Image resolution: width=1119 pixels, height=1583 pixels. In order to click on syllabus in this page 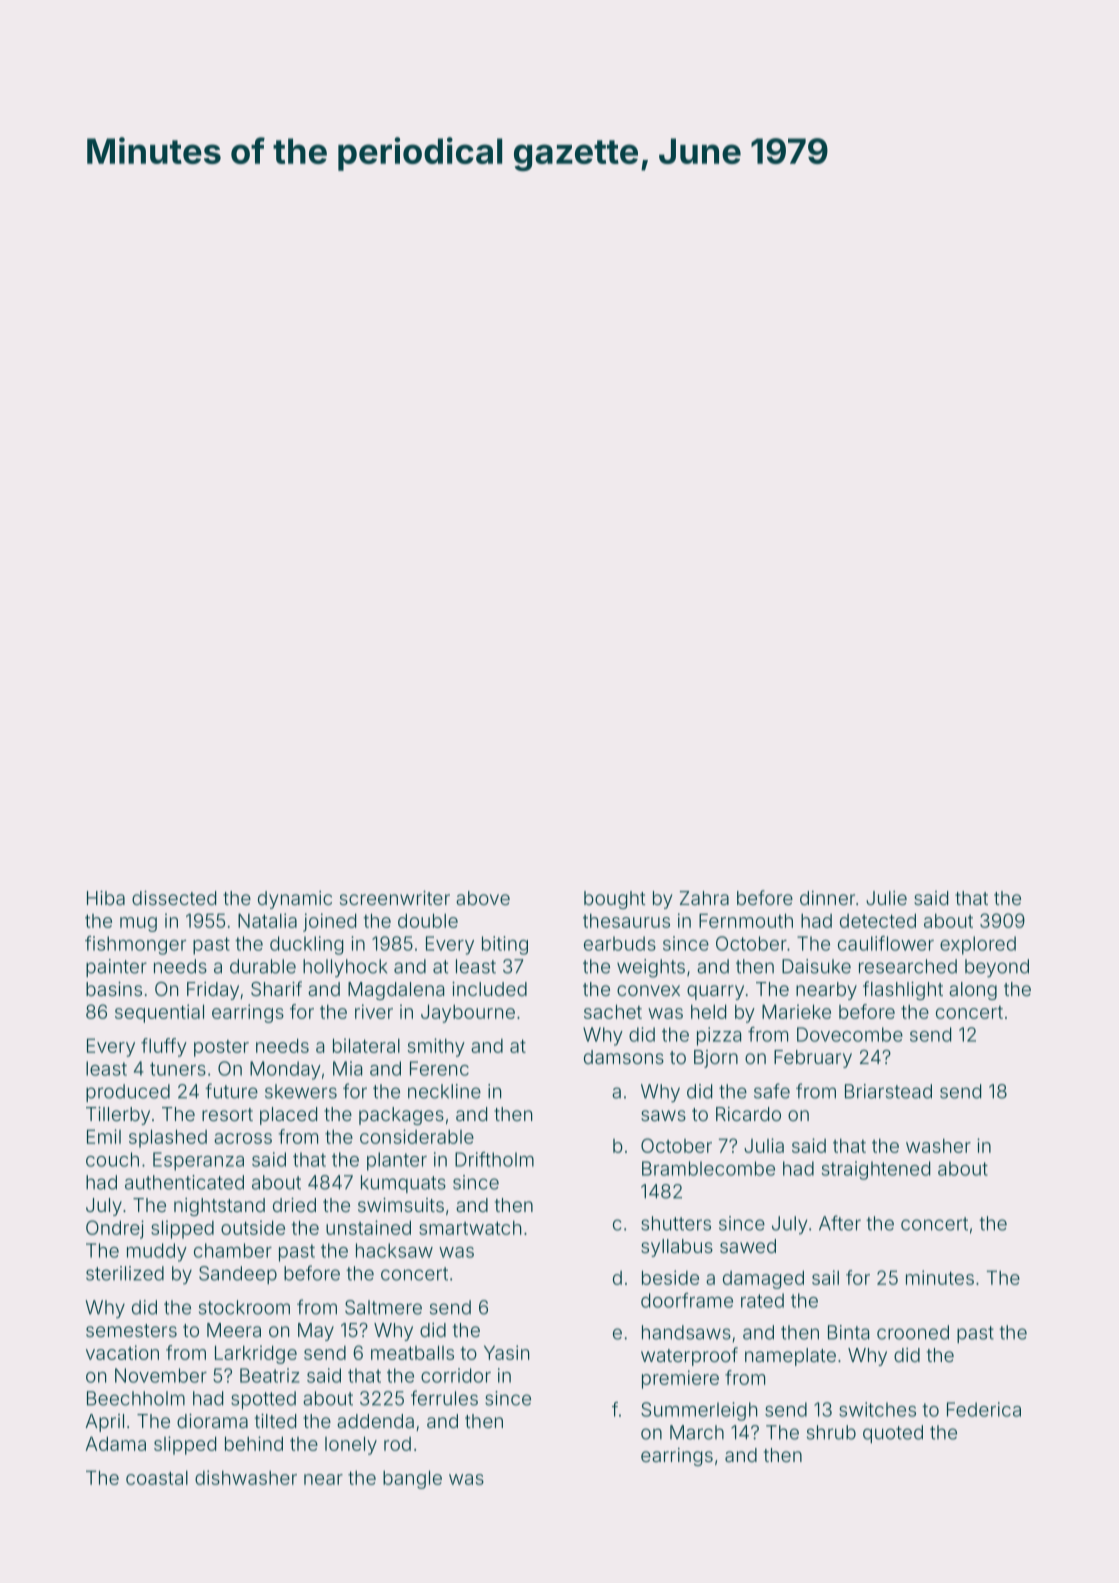, I will do `click(677, 1248)`.
